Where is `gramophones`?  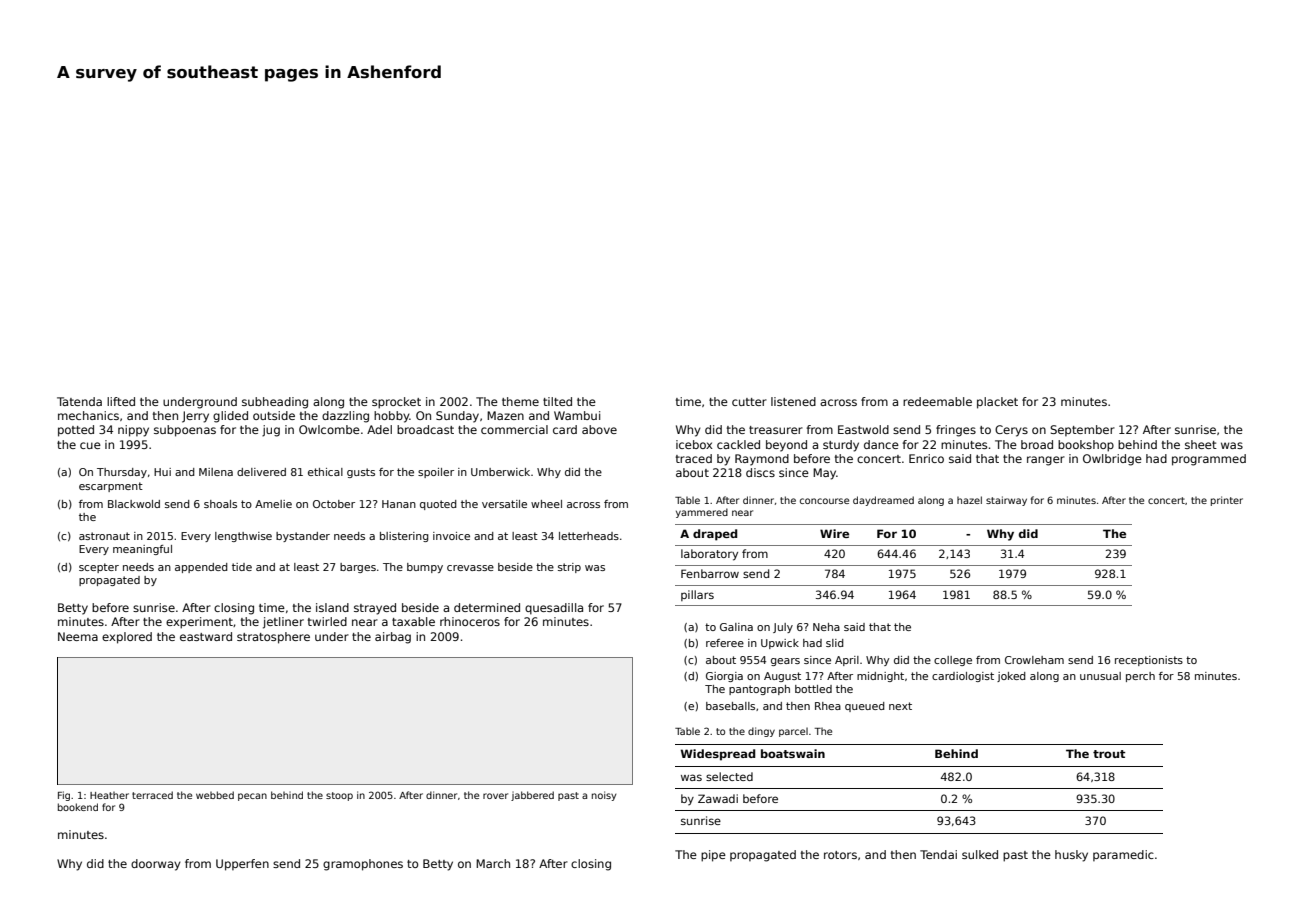 gramophones is located at coordinates (363, 865).
